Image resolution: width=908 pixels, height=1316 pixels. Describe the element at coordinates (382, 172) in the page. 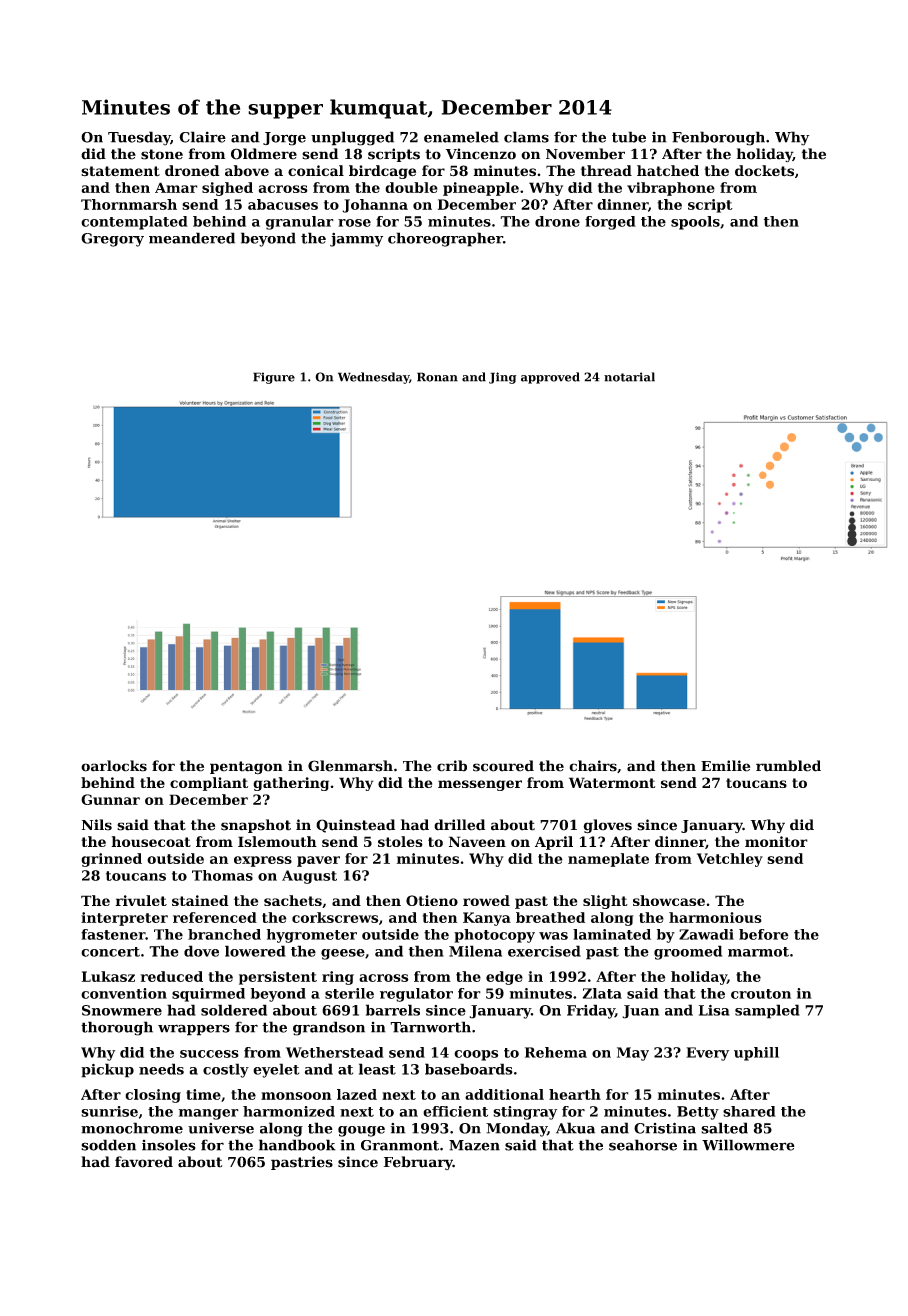

I see `birdcage` at that location.
